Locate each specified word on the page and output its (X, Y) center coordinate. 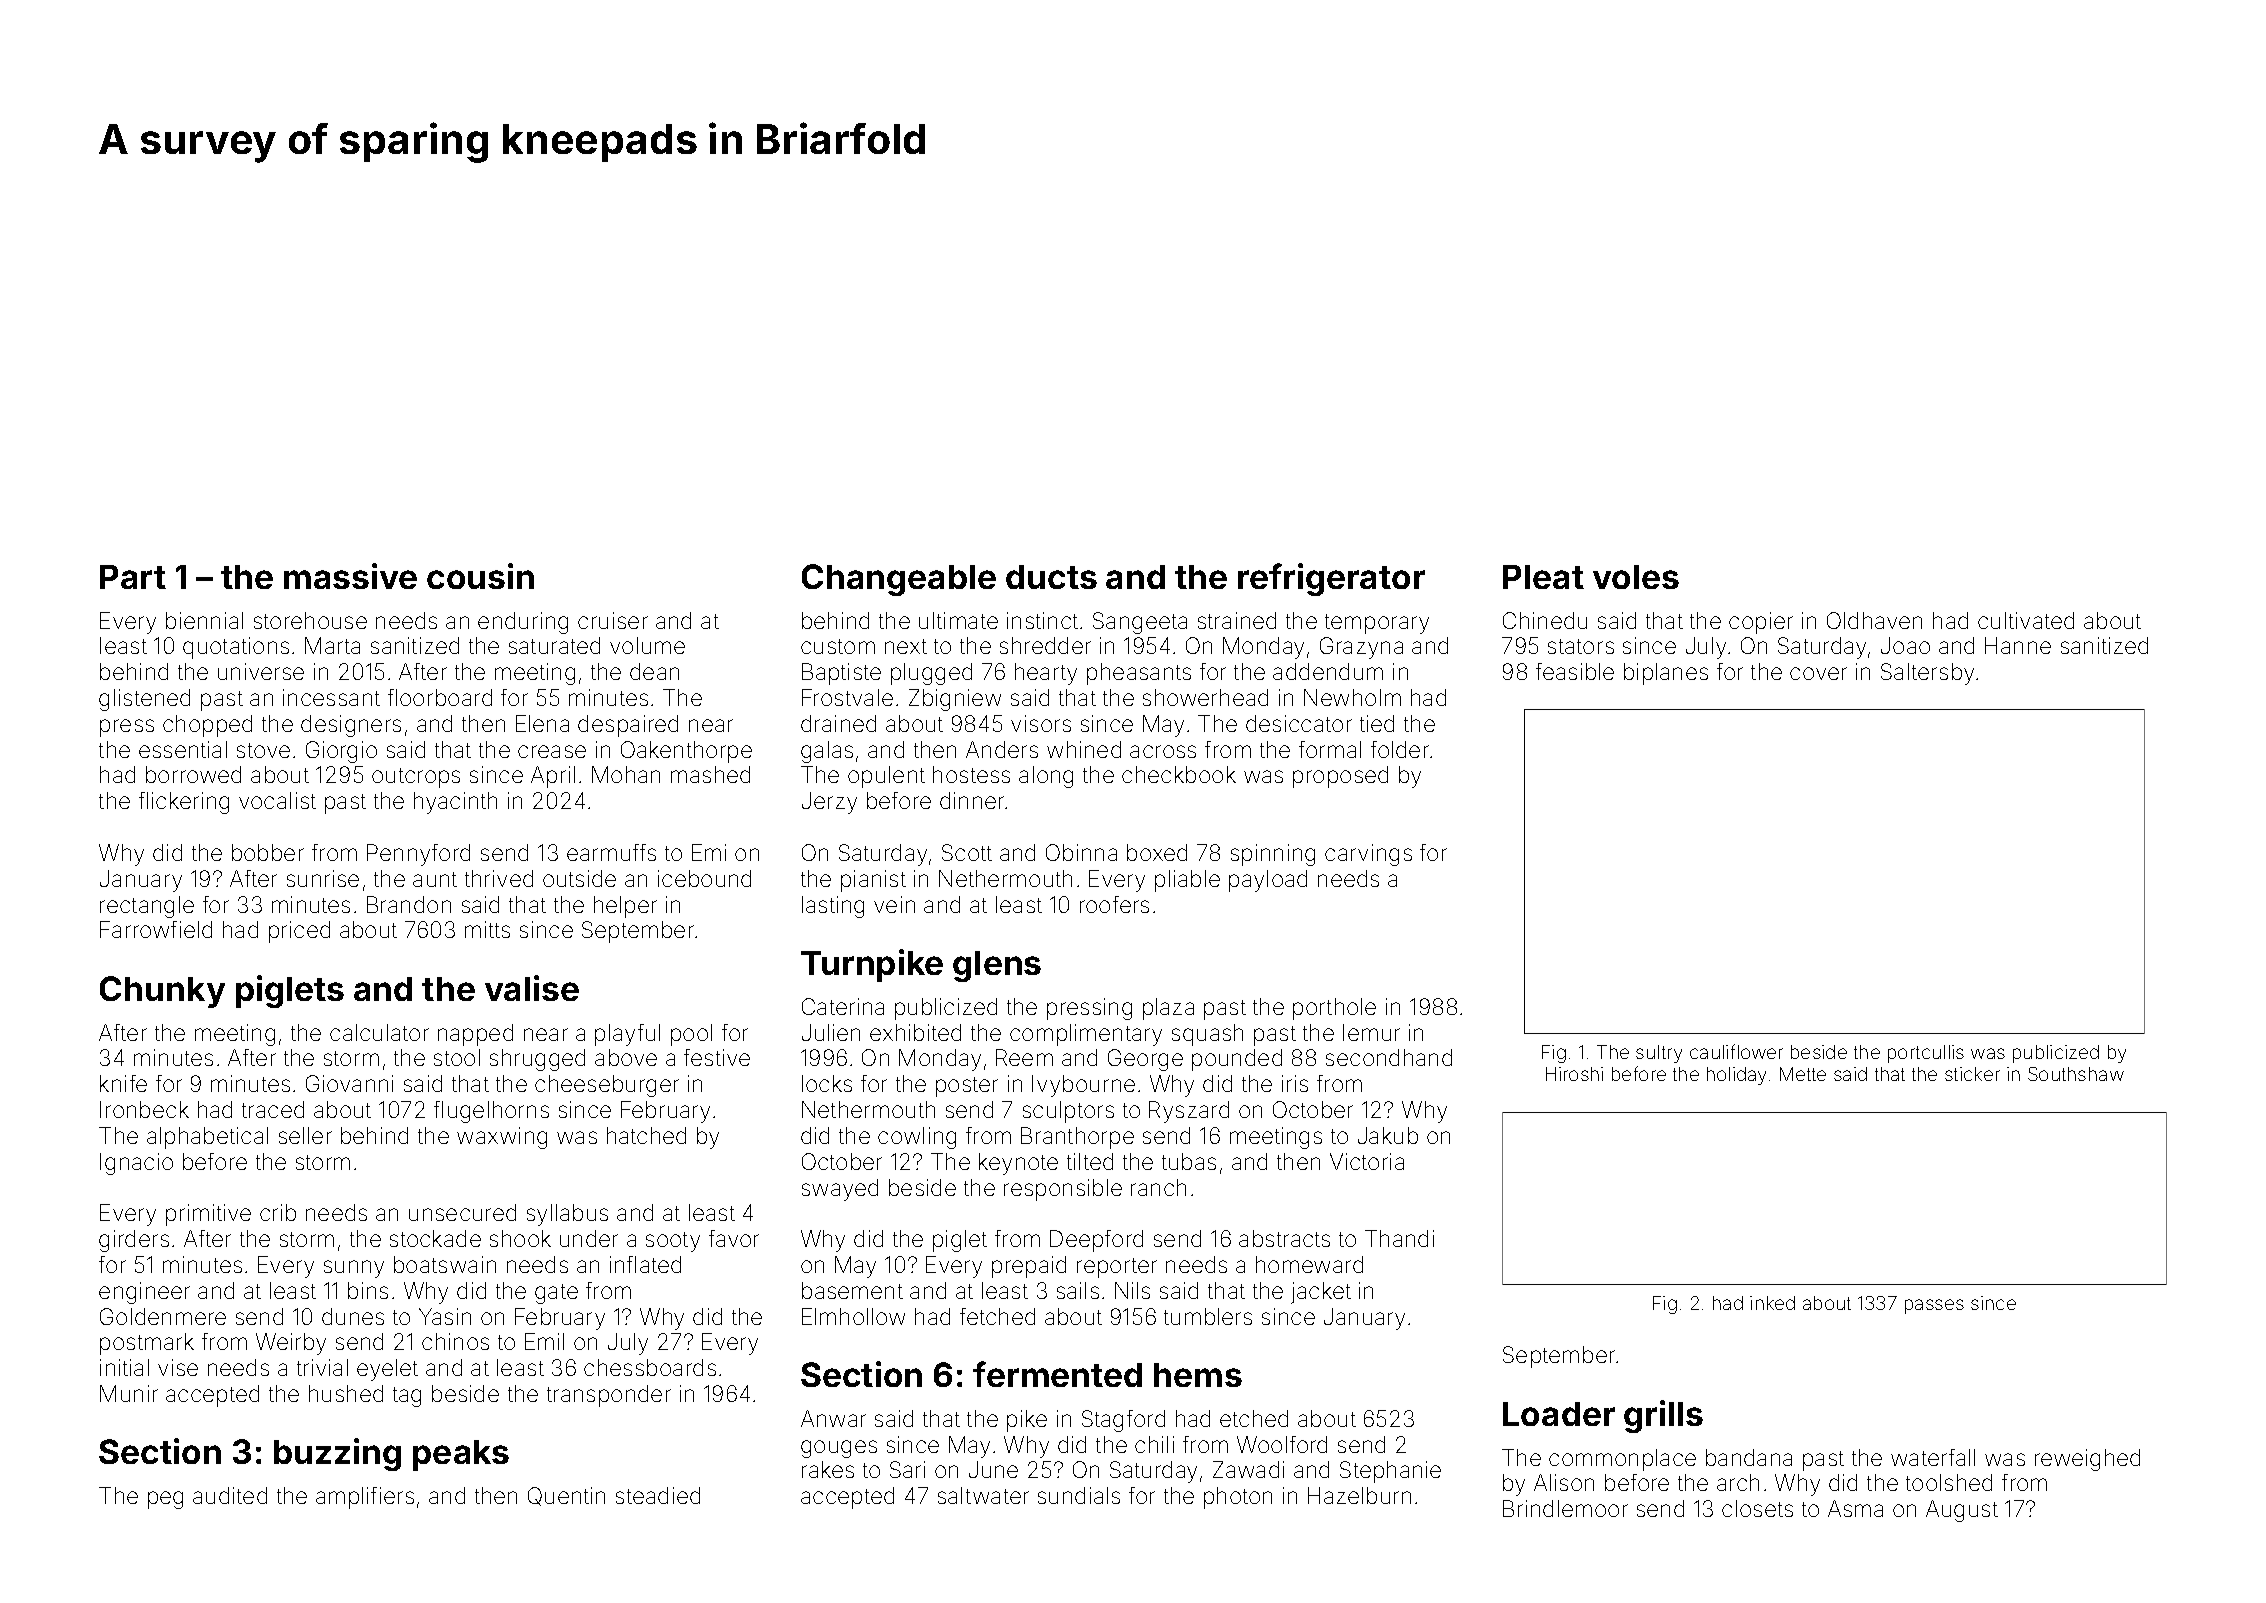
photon (1238, 1498)
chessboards (650, 1367)
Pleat (1543, 577)
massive (350, 576)
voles (1636, 577)
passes (1934, 1306)
